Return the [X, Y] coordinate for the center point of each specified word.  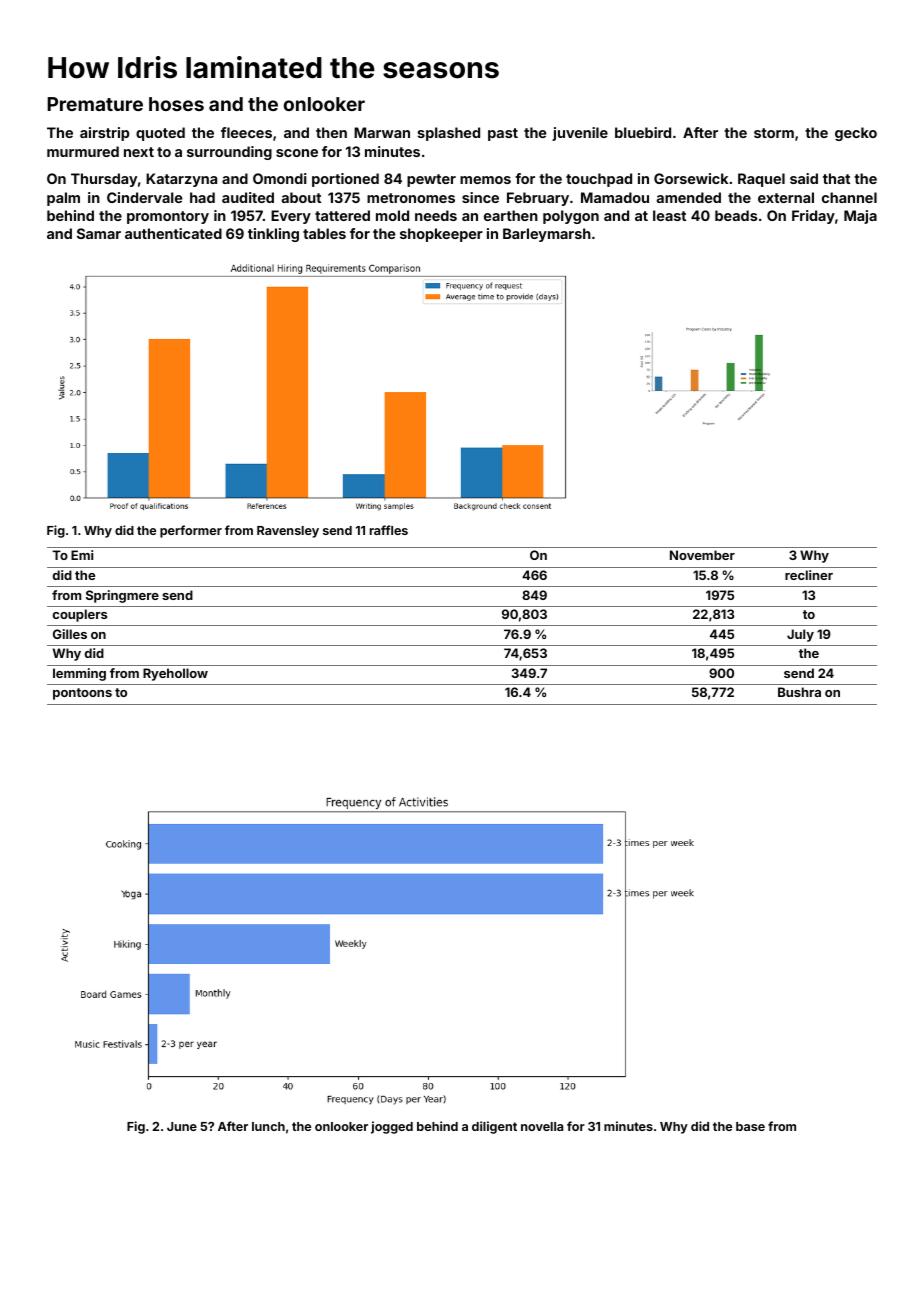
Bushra [799, 692]
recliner [809, 575]
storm [774, 133]
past [503, 134]
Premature [95, 104]
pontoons [82, 694]
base [750, 1126]
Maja [860, 217]
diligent [494, 1127]
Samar [99, 233]
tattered [342, 215]
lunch [268, 1126]
